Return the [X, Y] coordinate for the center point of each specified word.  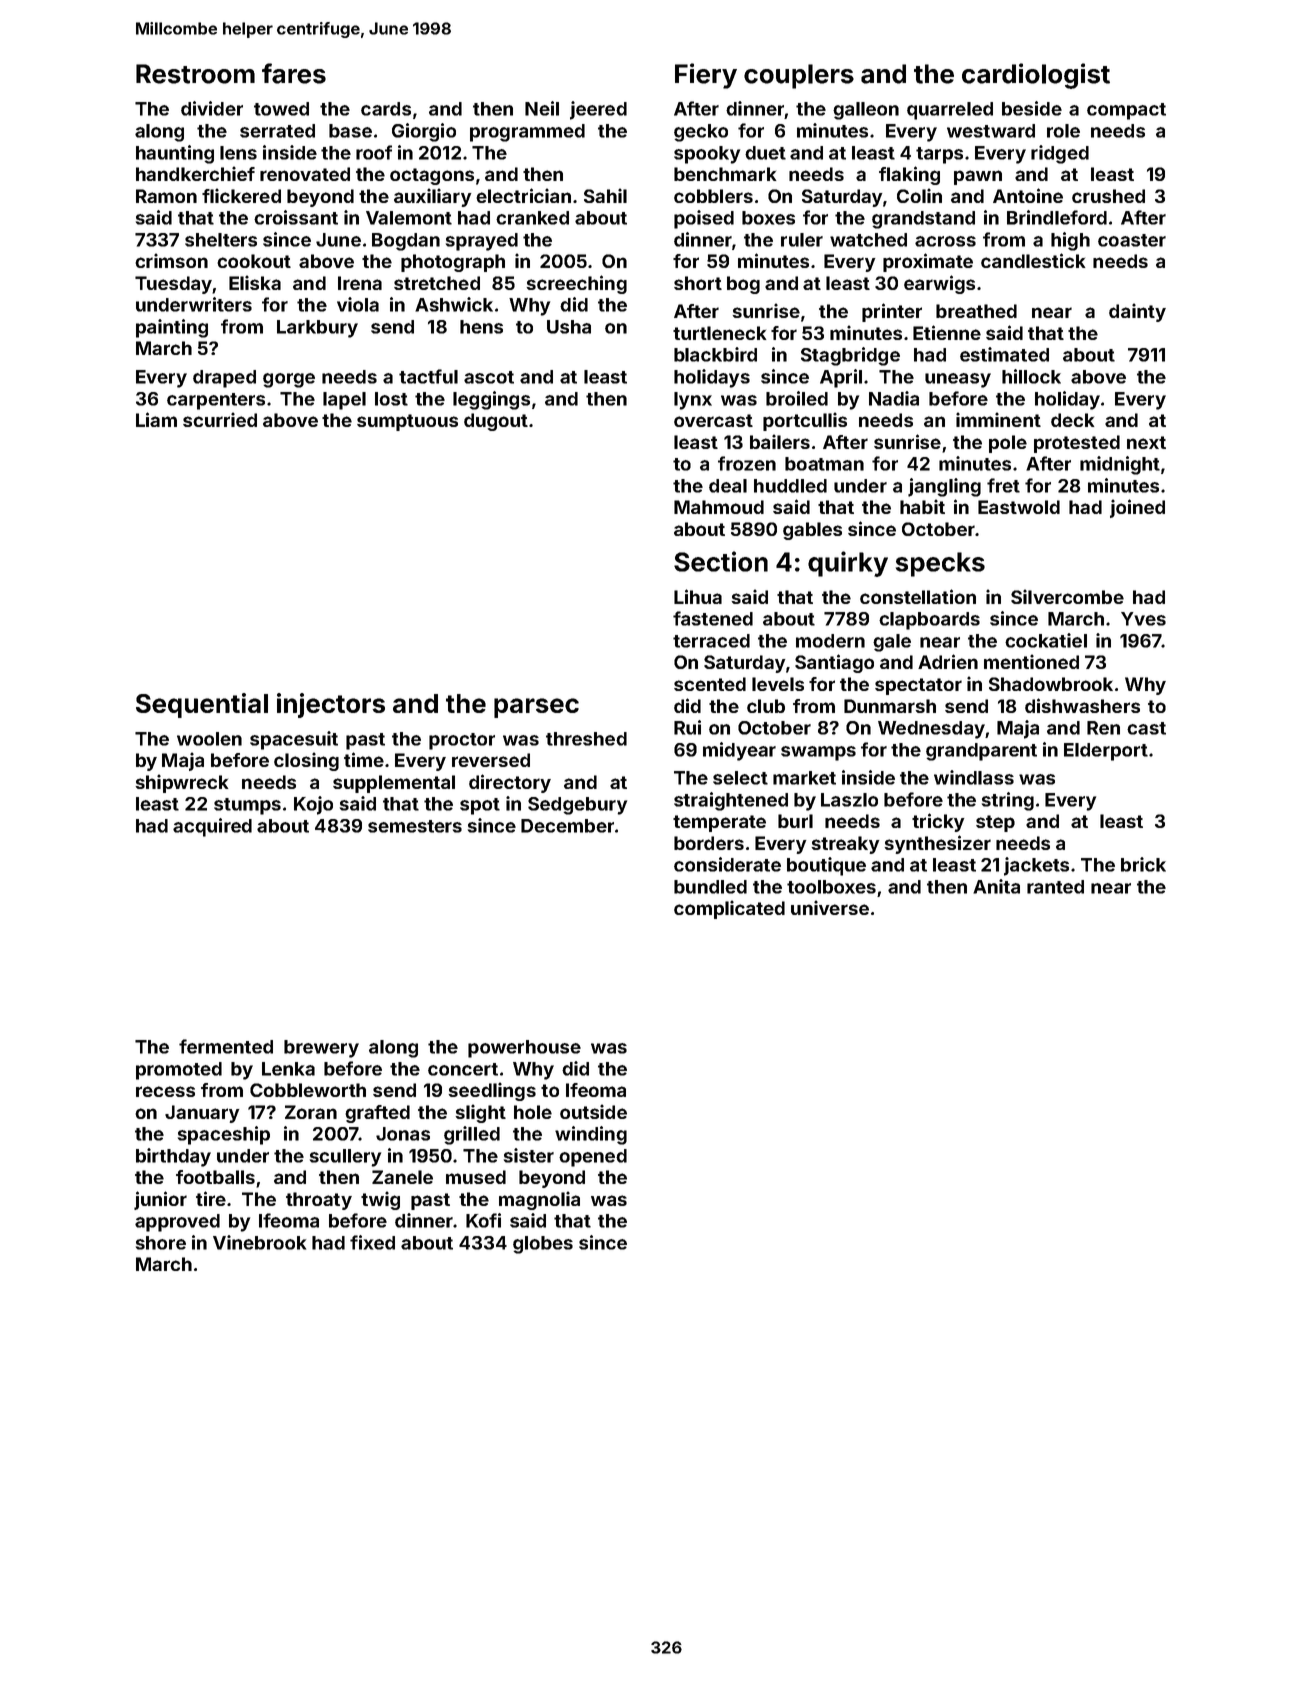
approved [177, 1223]
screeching [576, 284]
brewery [321, 1049]
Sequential [202, 705]
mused [476, 1177]
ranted [1055, 887]
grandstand [923, 220]
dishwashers [1082, 705]
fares [294, 73]
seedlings [492, 1091]
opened [593, 1158]
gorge [289, 380]
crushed [1108, 196]
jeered [598, 110]
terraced [711, 641]
